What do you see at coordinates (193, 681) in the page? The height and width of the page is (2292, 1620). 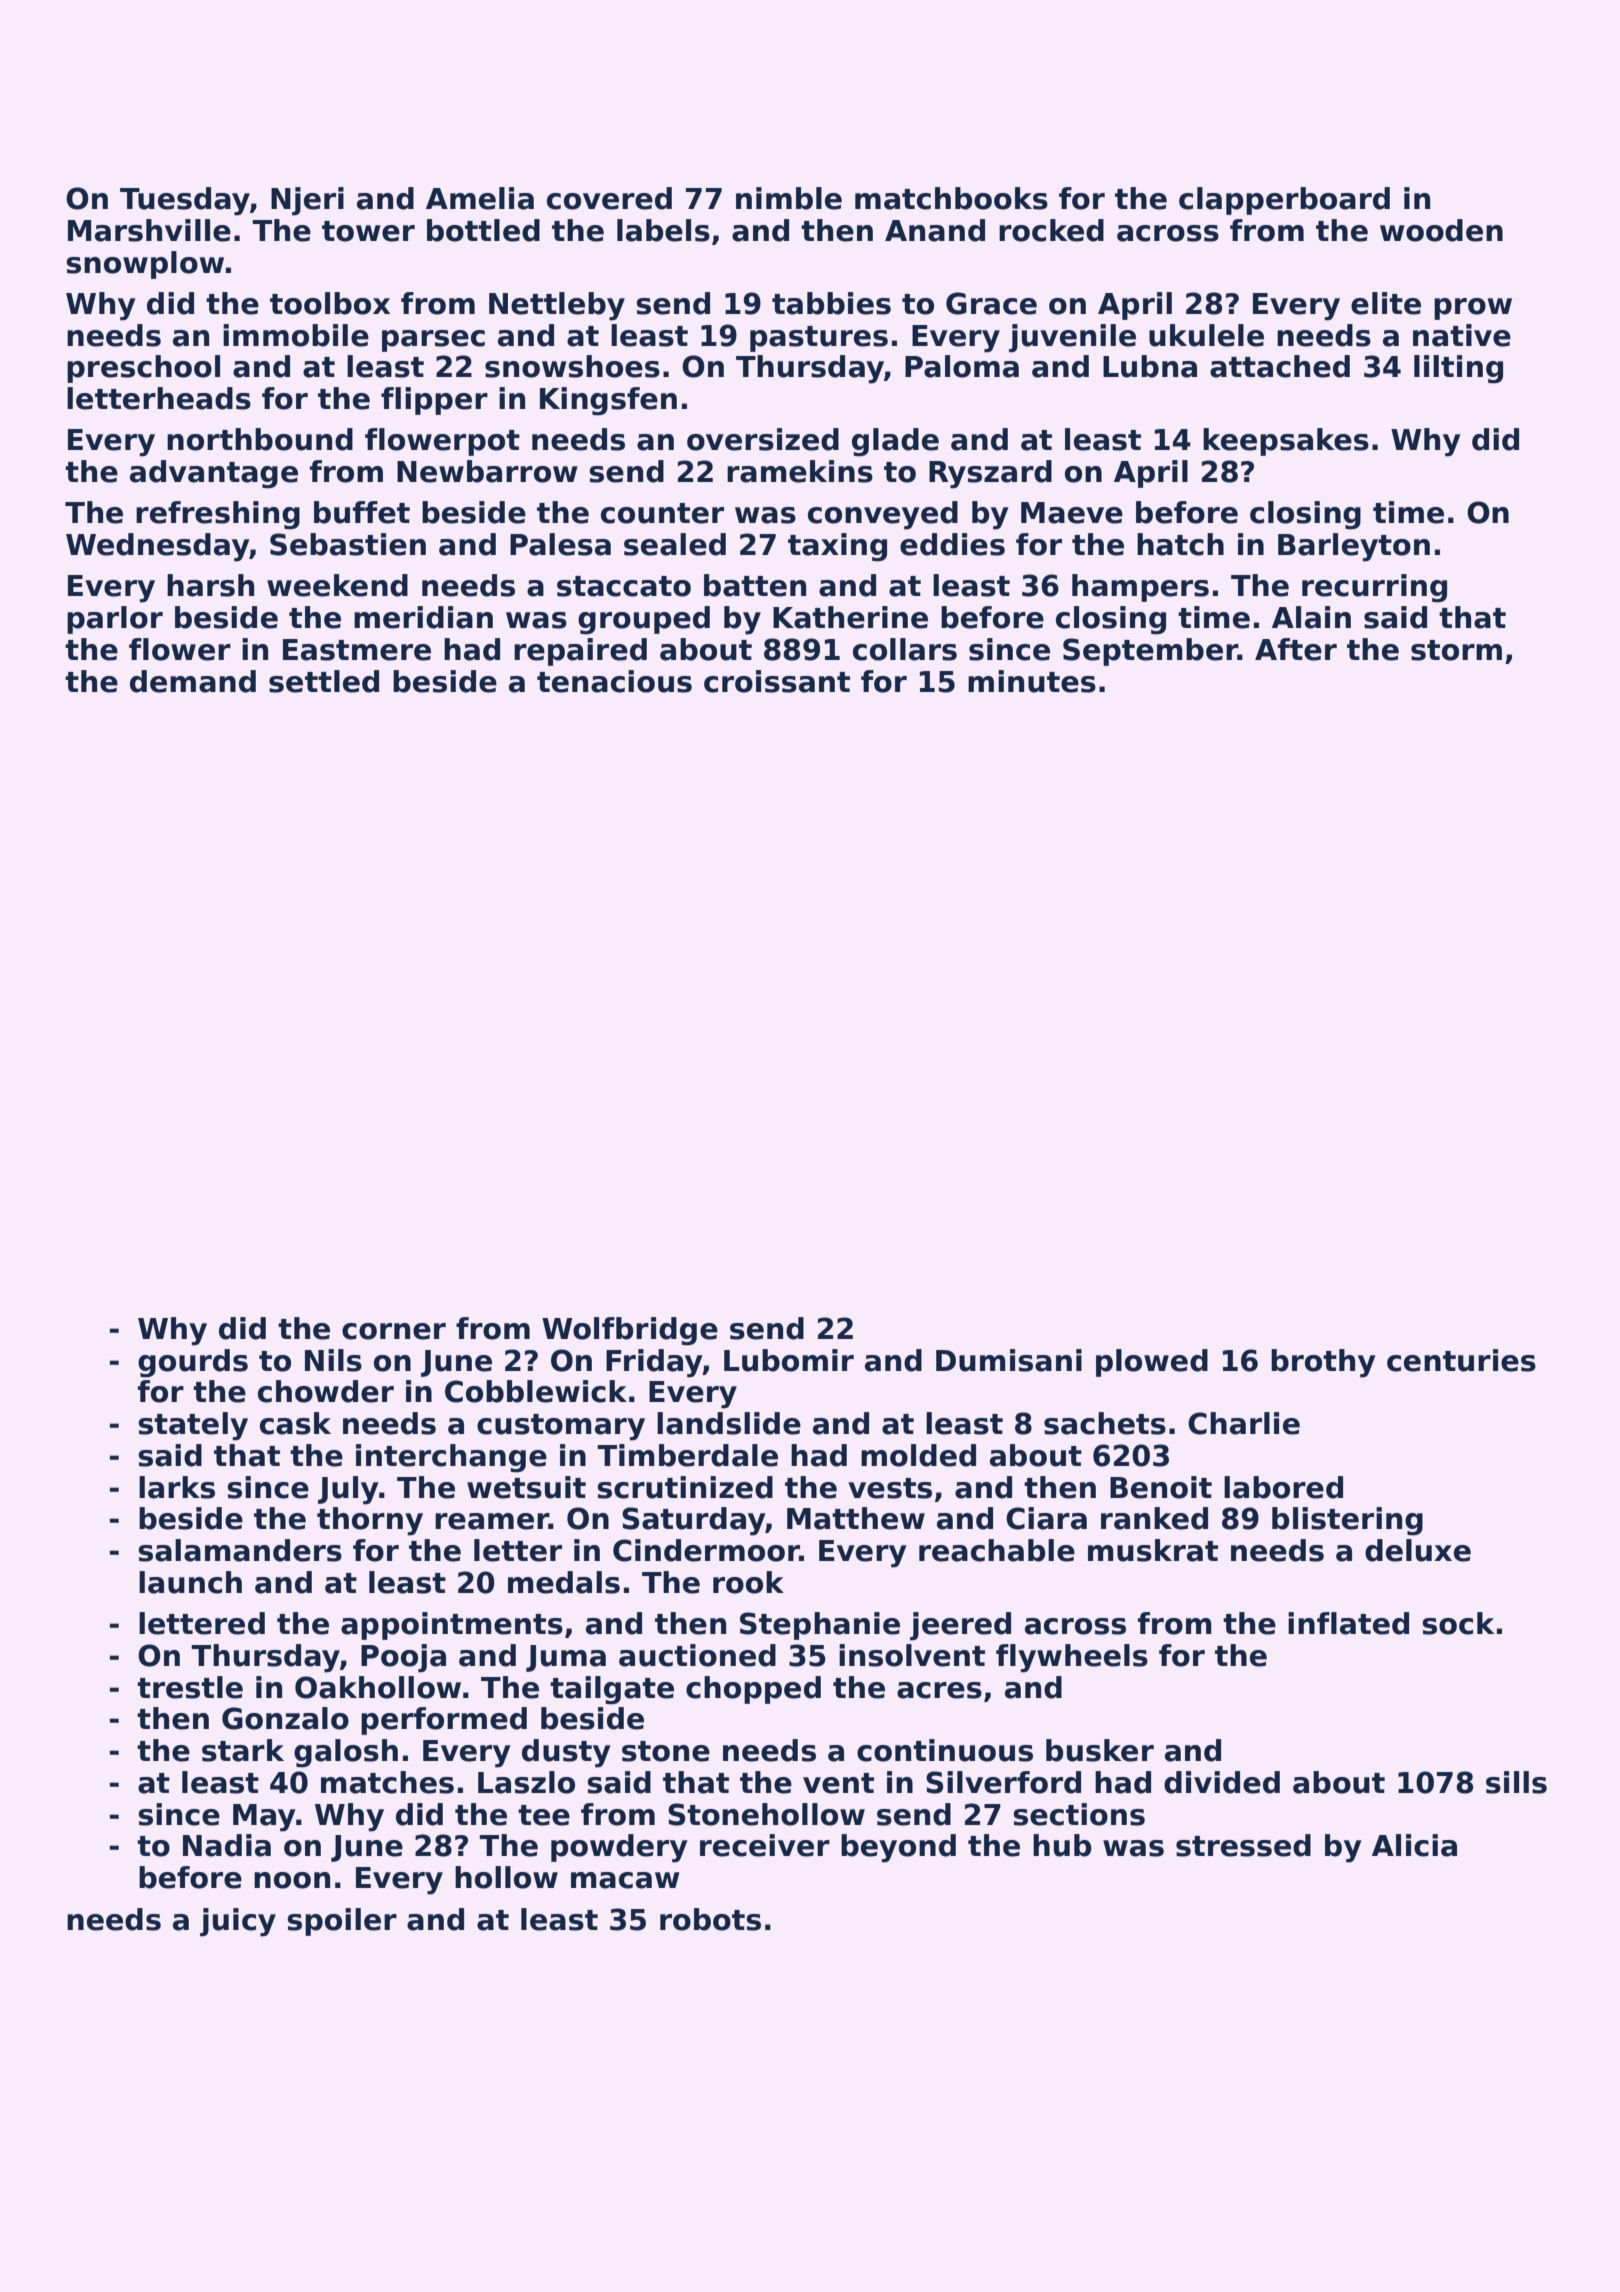 I see `demand` at bounding box center [193, 681].
